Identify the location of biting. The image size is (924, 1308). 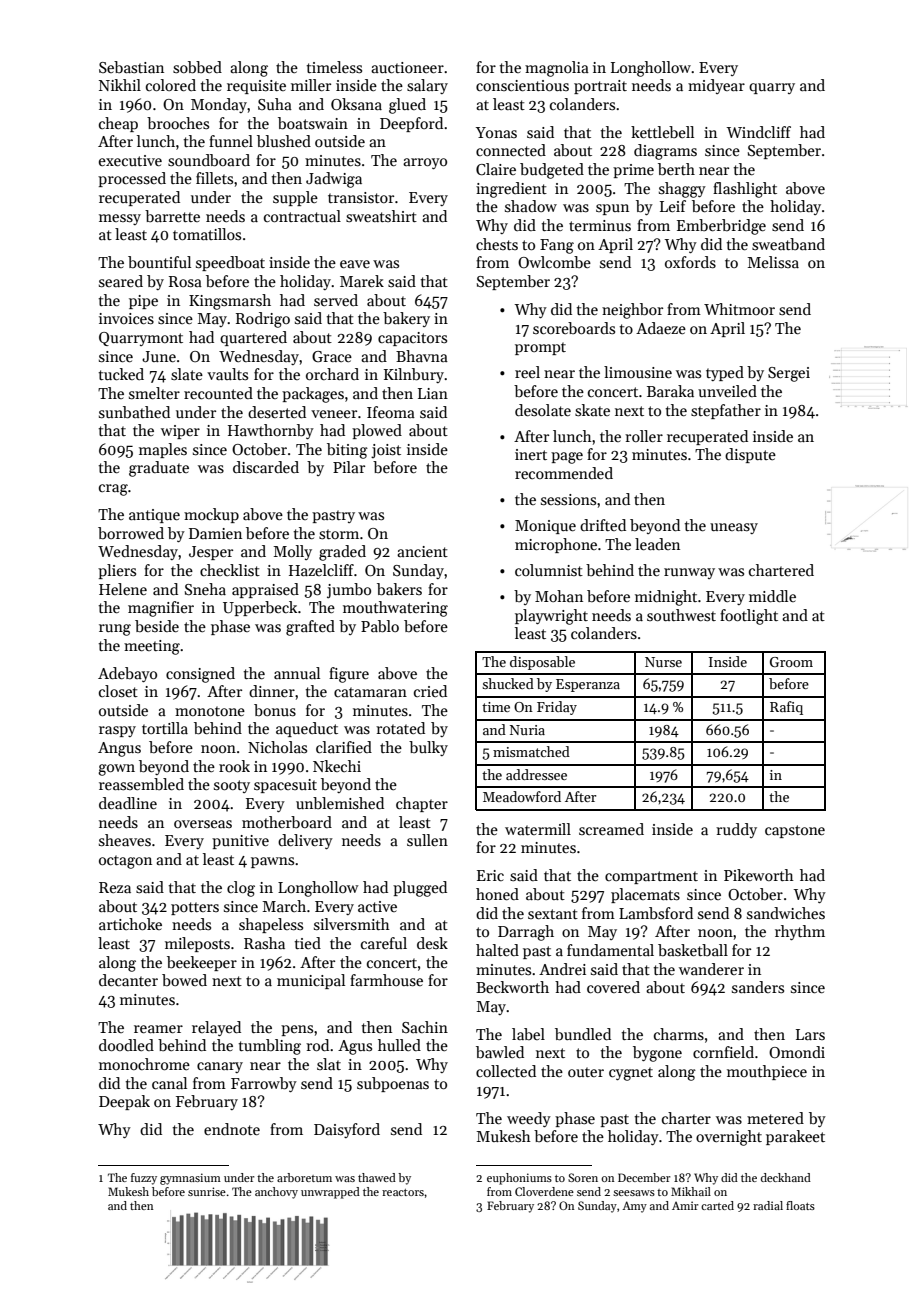
(347, 451).
